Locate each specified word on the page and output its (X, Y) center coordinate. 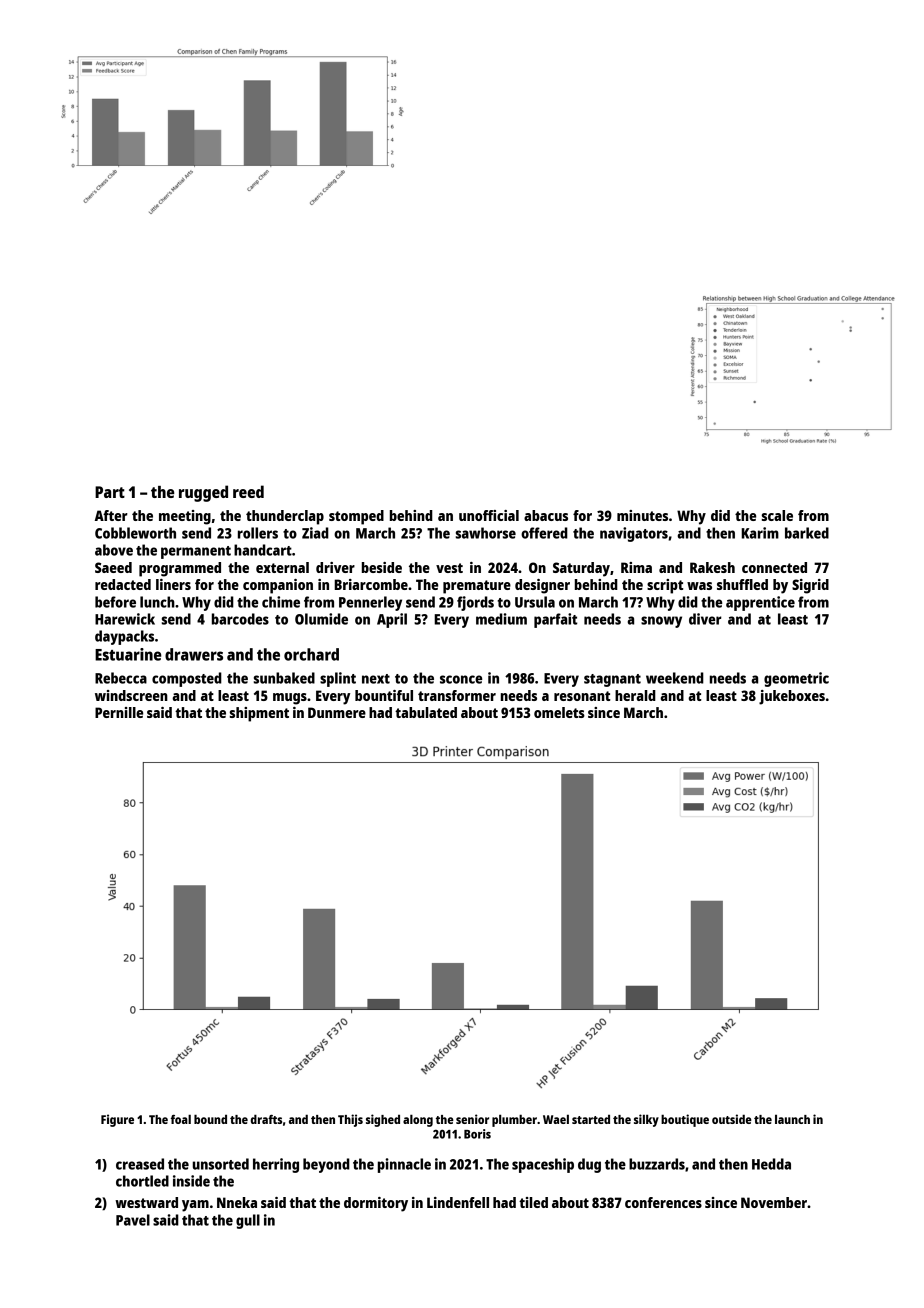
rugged (203, 493)
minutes (642, 515)
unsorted (221, 1164)
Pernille (119, 712)
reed (248, 491)
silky (646, 1120)
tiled (533, 1202)
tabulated (426, 712)
